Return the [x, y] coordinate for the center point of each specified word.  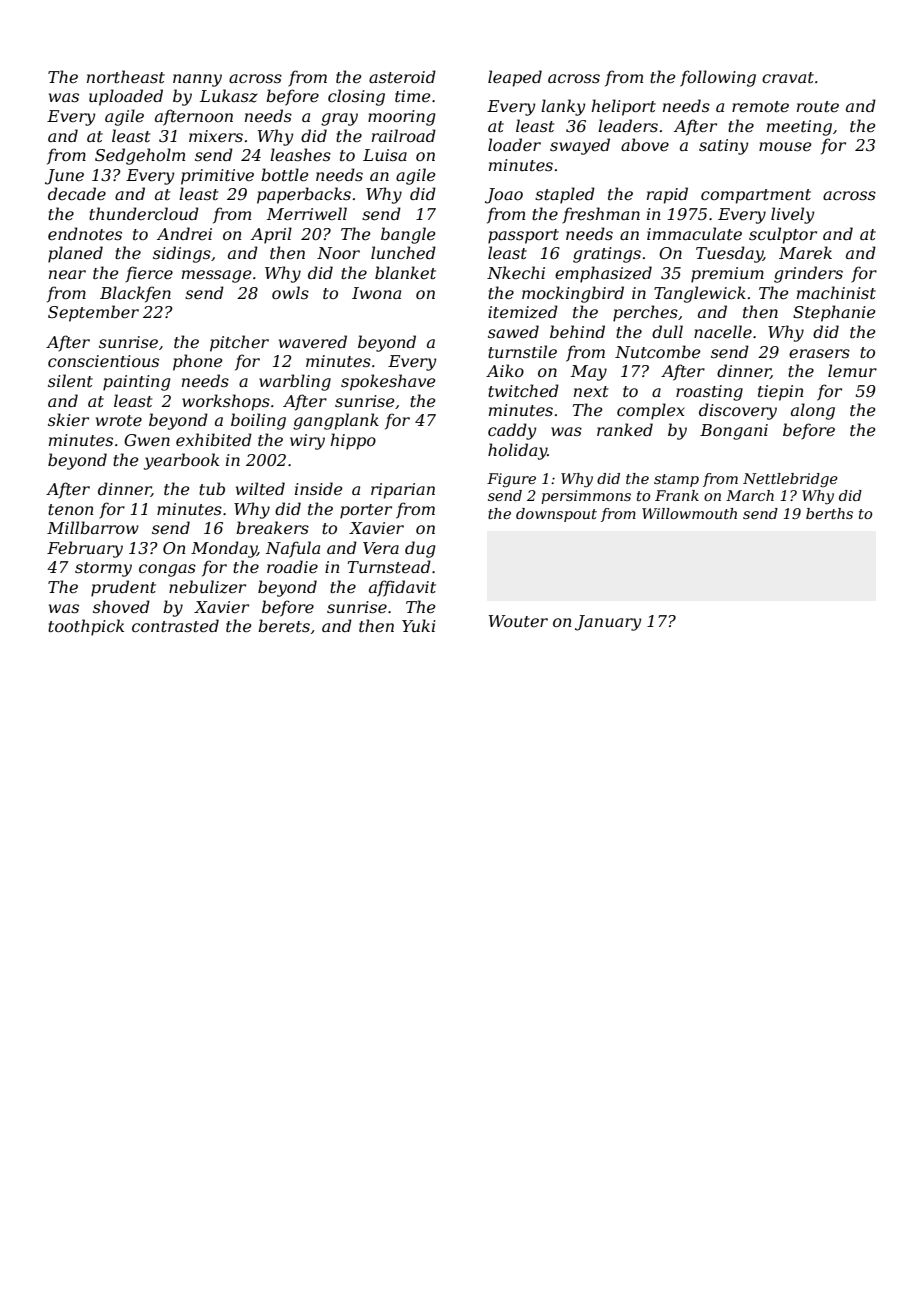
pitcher [239, 343]
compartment [756, 196]
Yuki [419, 625]
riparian [403, 491]
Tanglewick [700, 294]
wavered [313, 341]
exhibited [214, 439]
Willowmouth [689, 513]
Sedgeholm [140, 156]
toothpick [86, 627]
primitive [217, 177]
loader [514, 144]
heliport [624, 107]
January [608, 623]
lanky [563, 107]
